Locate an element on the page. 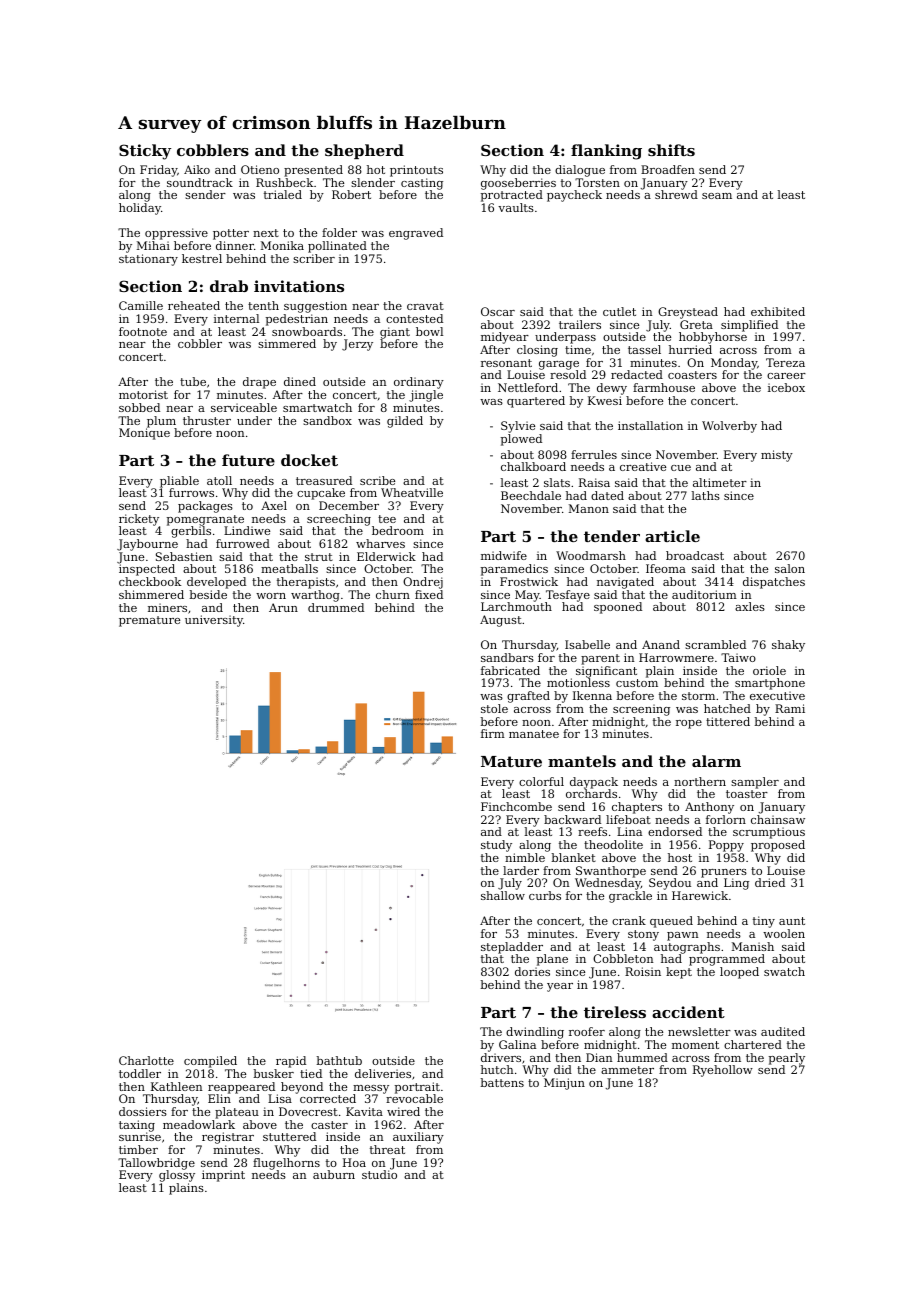 This document has height=1308, width=924. printouts is located at coordinates (416, 171).
